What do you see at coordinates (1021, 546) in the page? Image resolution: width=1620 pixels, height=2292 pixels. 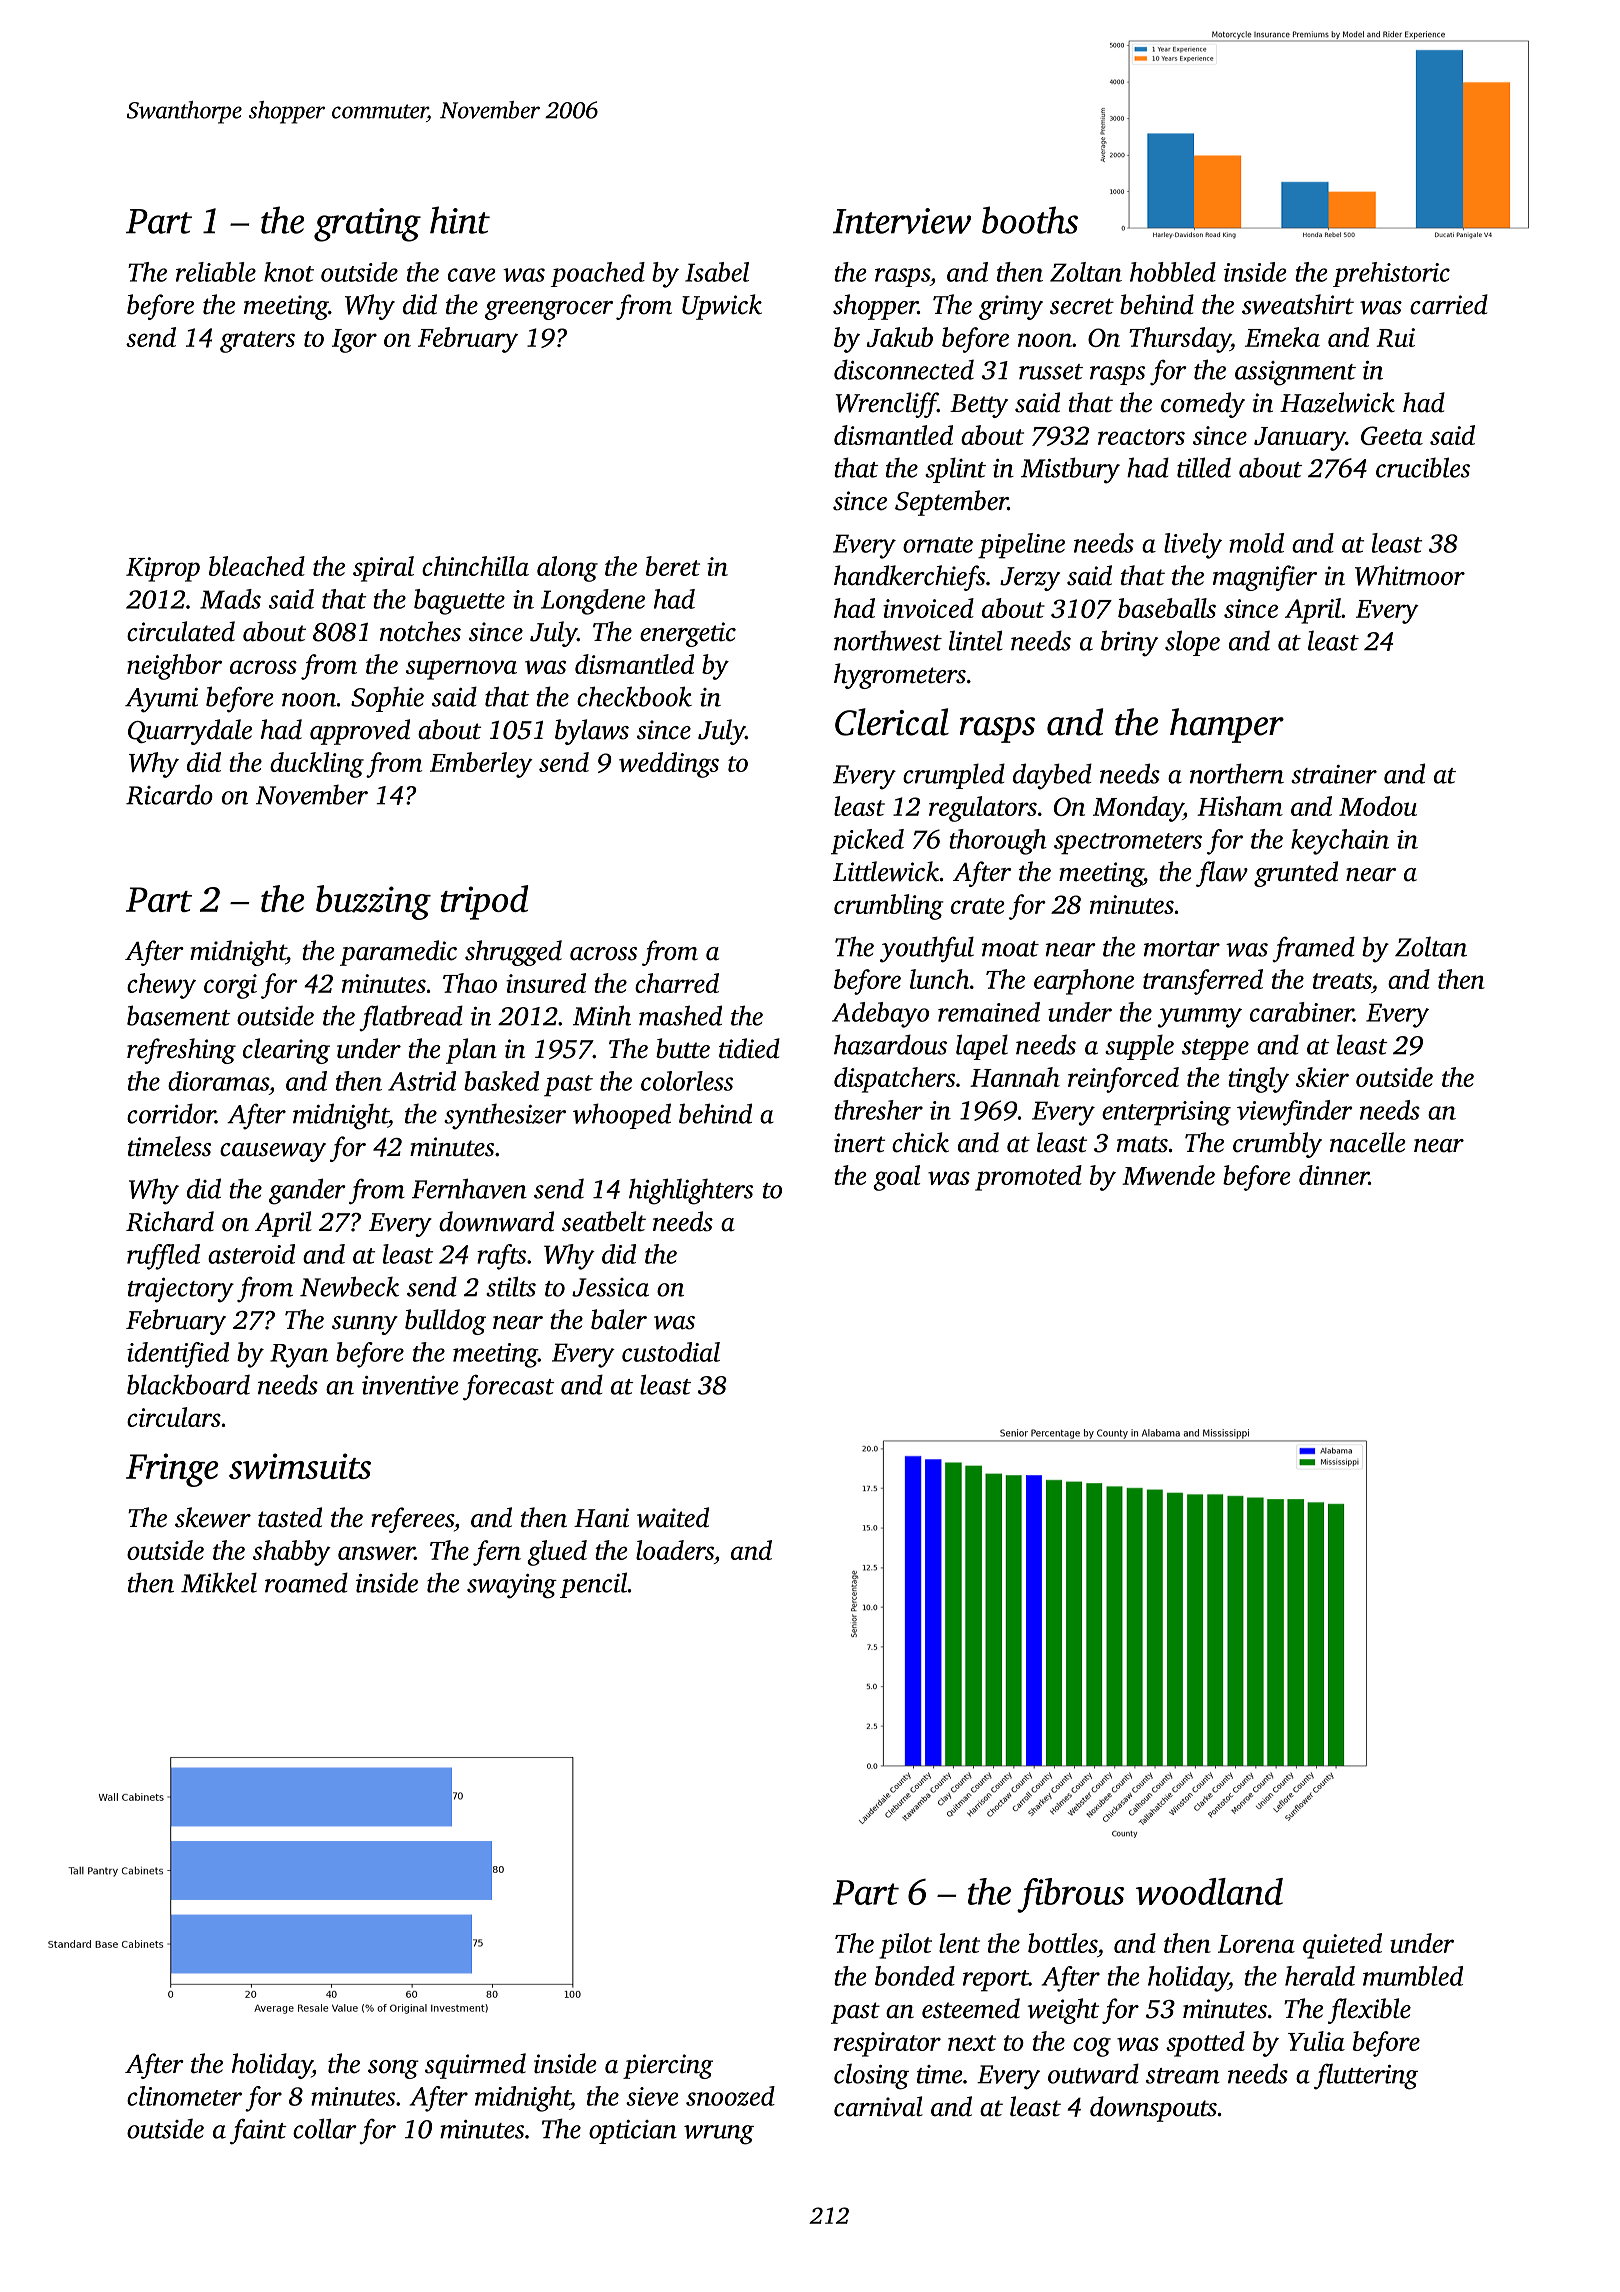 I see `pipeline` at bounding box center [1021, 546].
